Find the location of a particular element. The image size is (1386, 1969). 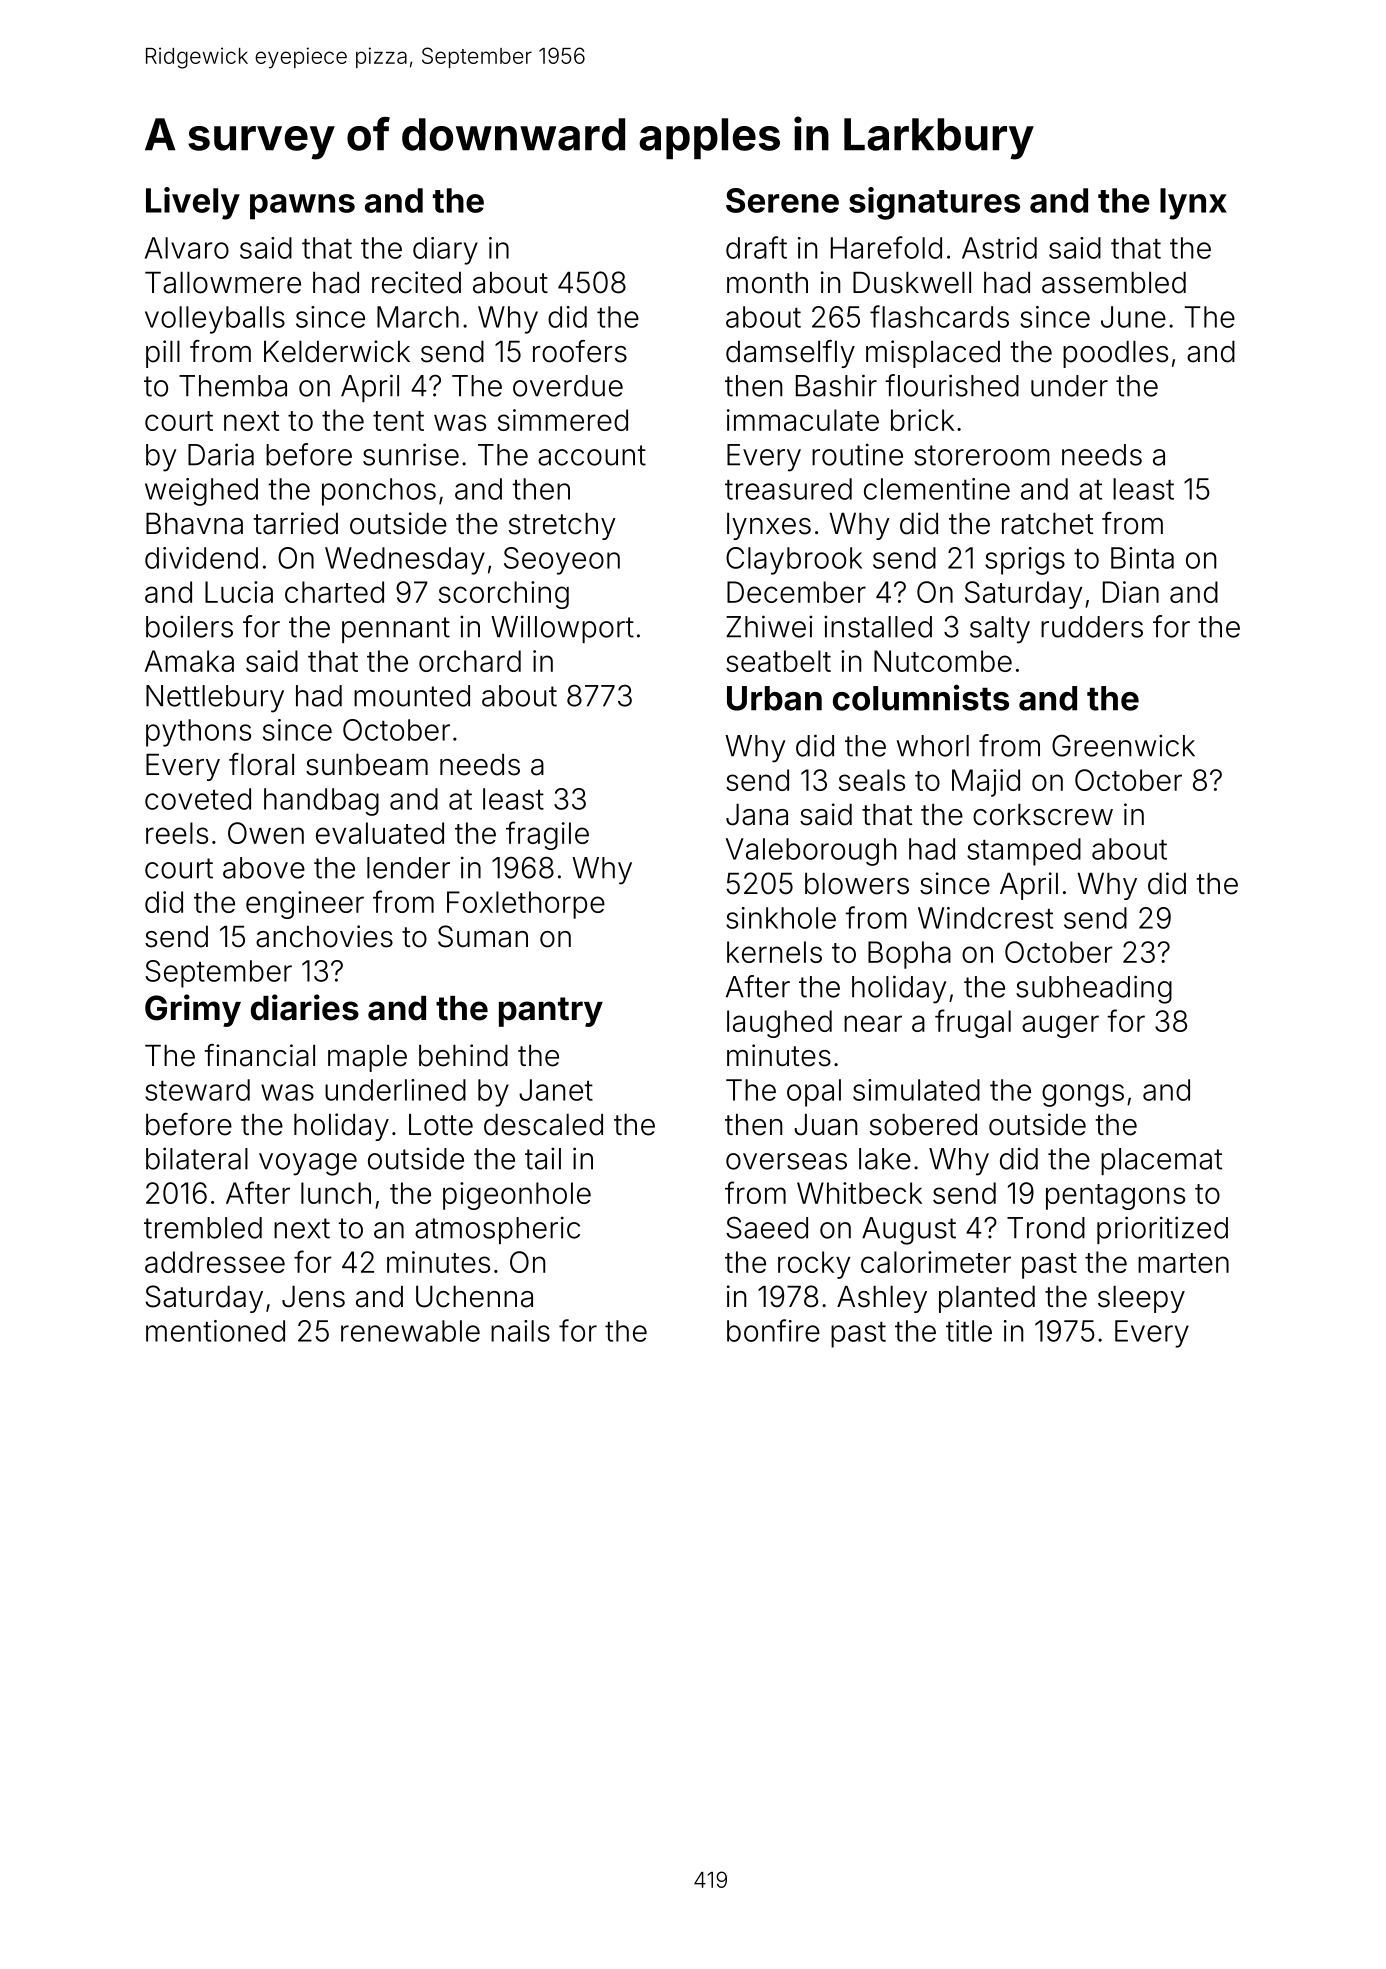

sleepy is located at coordinates (1141, 1299).
